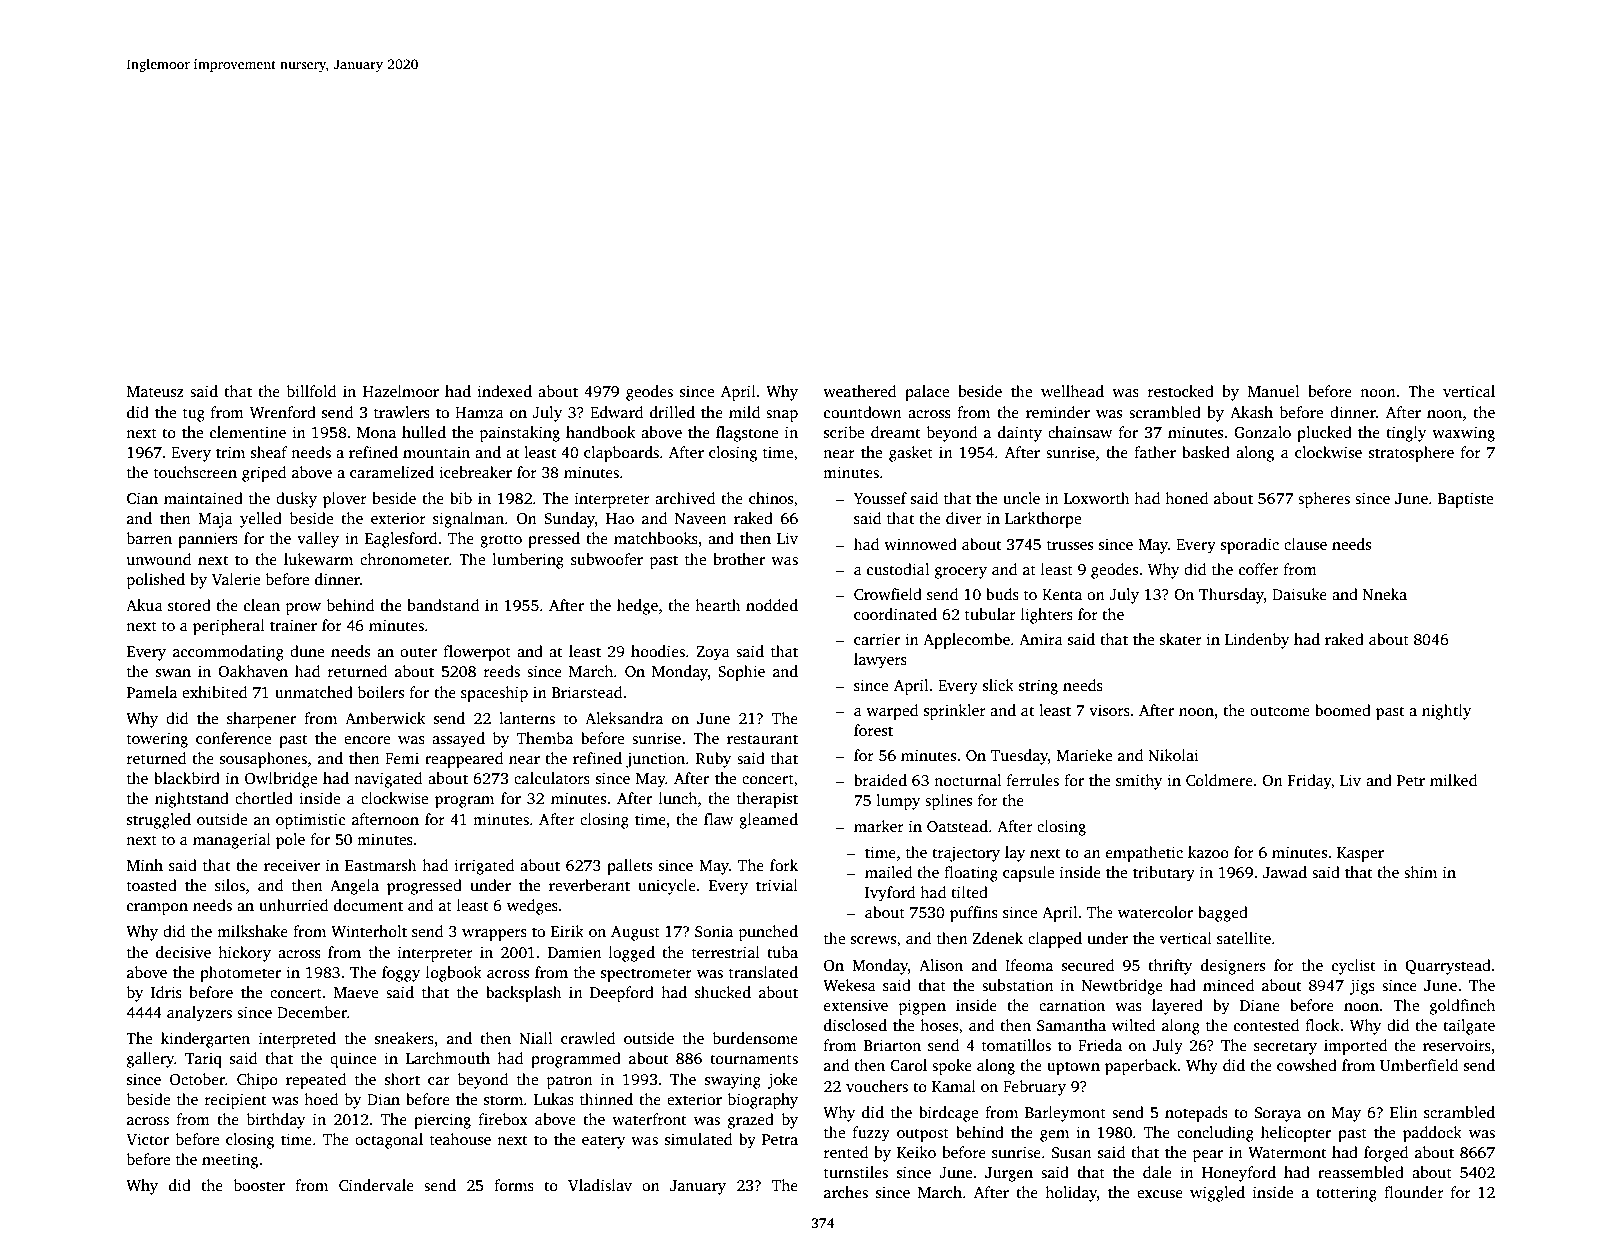 The height and width of the screenshot is (1253, 1622). What do you see at coordinates (954, 1086) in the screenshot?
I see `Kamal` at bounding box center [954, 1086].
